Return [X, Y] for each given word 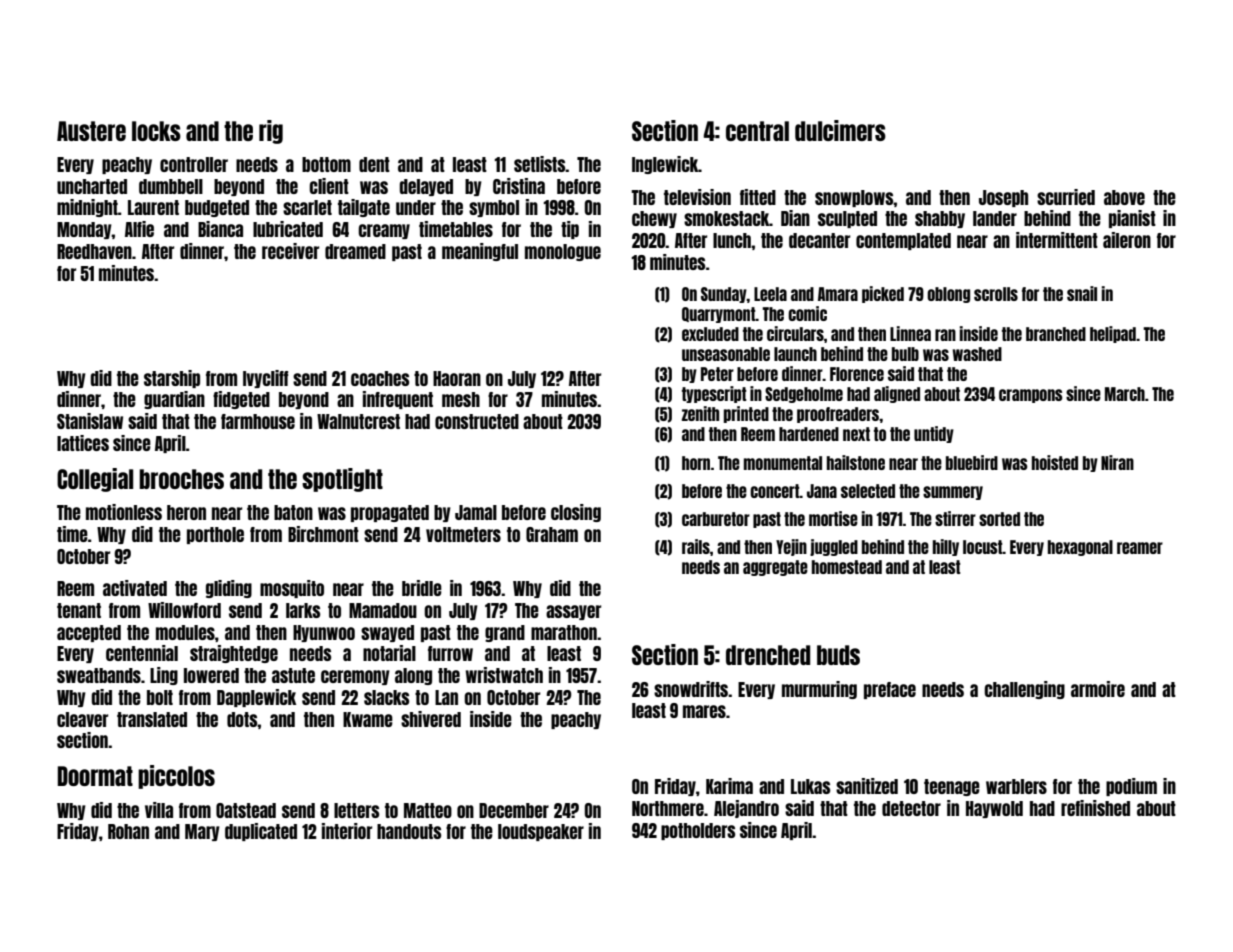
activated [135, 588]
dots [242, 719]
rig [271, 132]
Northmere [668, 808]
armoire [1098, 689]
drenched [768, 655]
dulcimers [840, 130]
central [757, 131]
